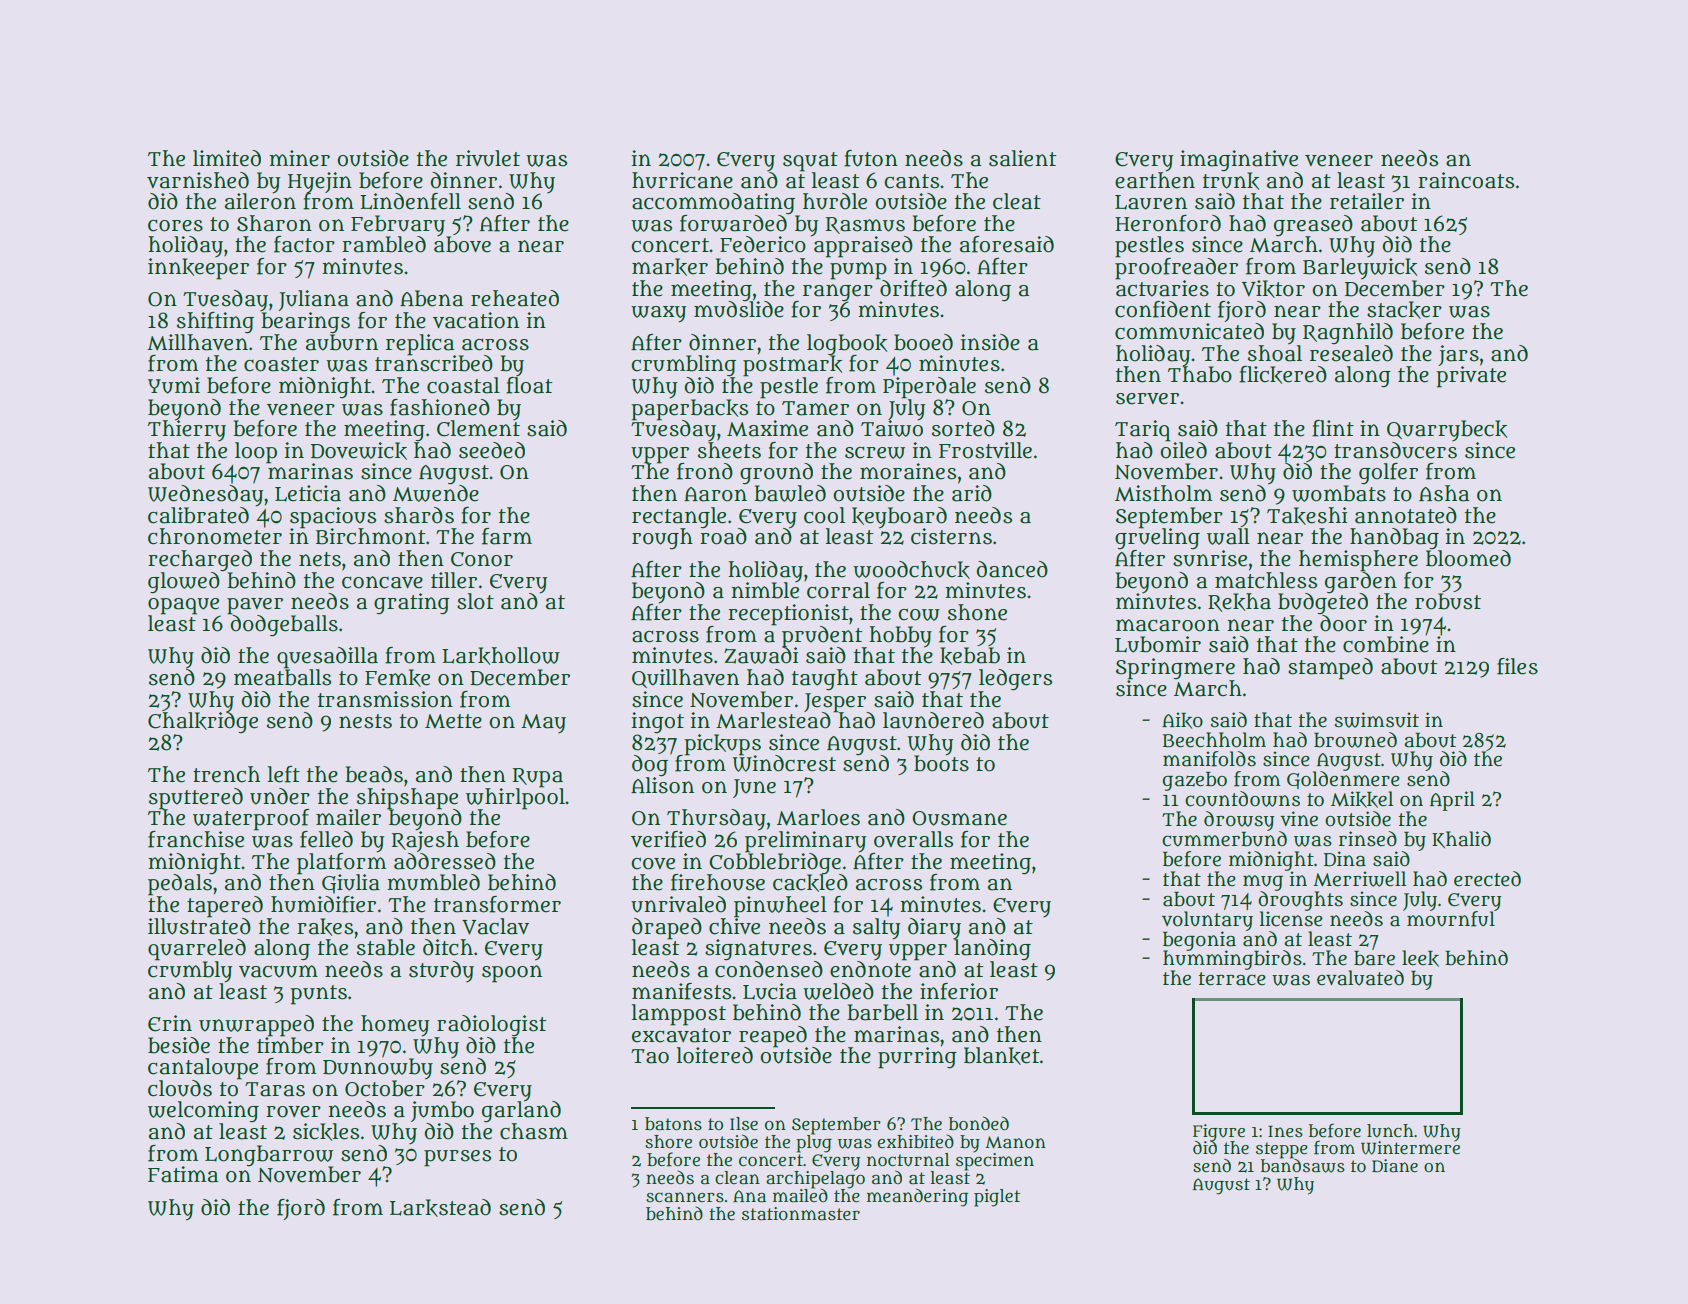 The height and width of the screenshot is (1304, 1688). What do you see at coordinates (1200, 374) in the screenshot?
I see `Thabo` at bounding box center [1200, 374].
